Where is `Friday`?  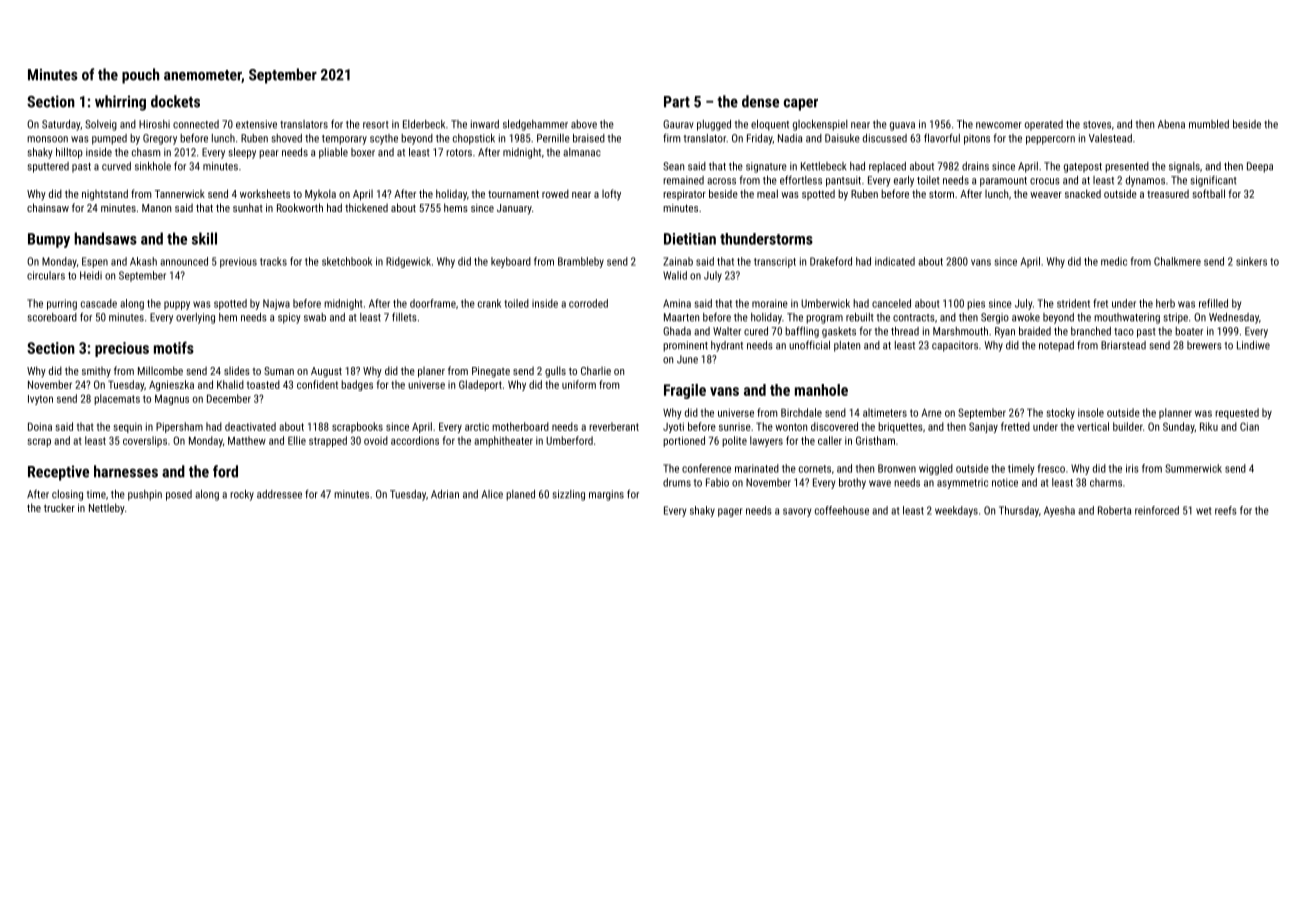
Friday is located at coordinates (760, 139).
